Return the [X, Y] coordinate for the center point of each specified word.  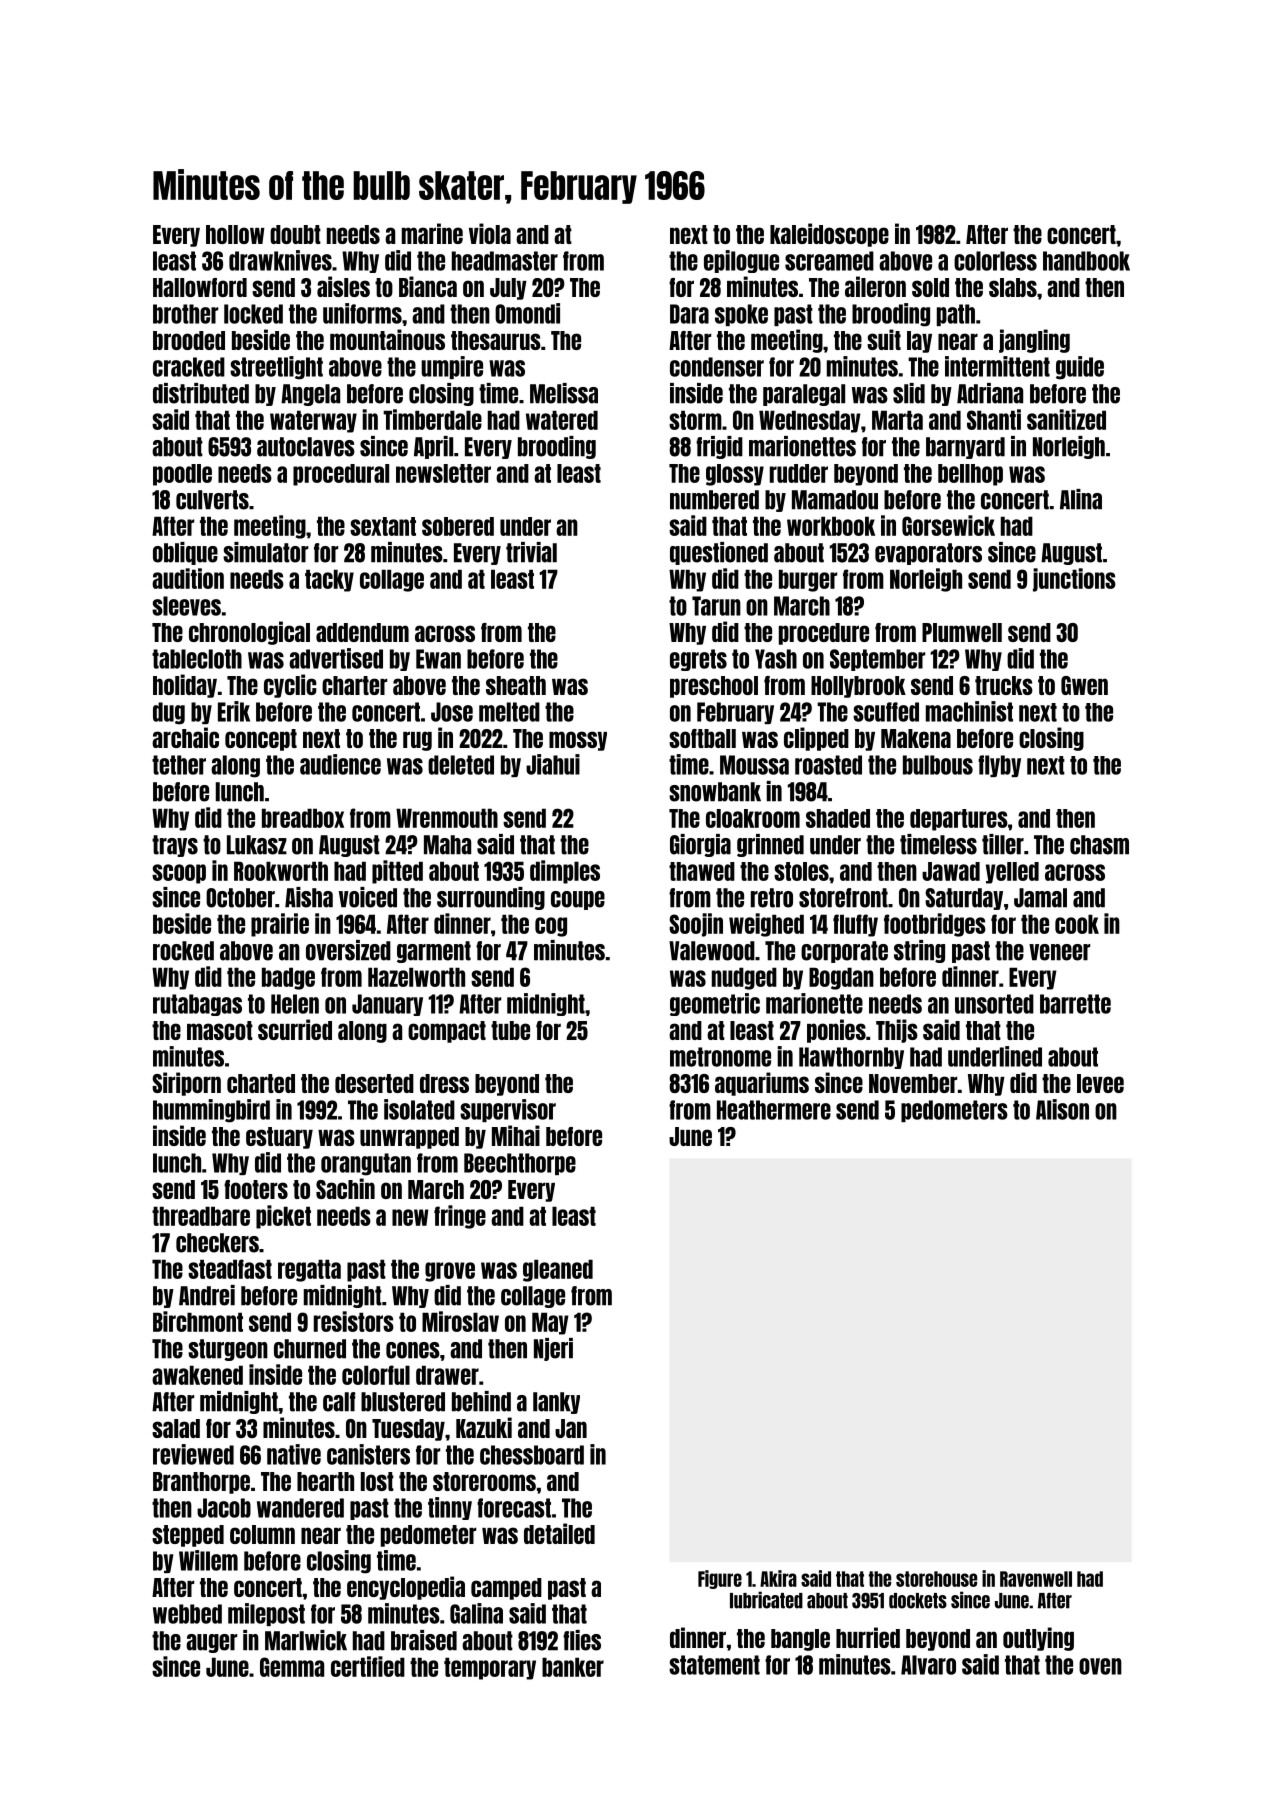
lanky [556, 1403]
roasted [828, 765]
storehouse [936, 1579]
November [913, 1083]
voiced [368, 897]
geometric [715, 1004]
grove [450, 1272]
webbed [187, 1614]
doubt [295, 234]
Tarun [716, 606]
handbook [1086, 261]
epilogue [741, 261]
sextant [383, 526]
